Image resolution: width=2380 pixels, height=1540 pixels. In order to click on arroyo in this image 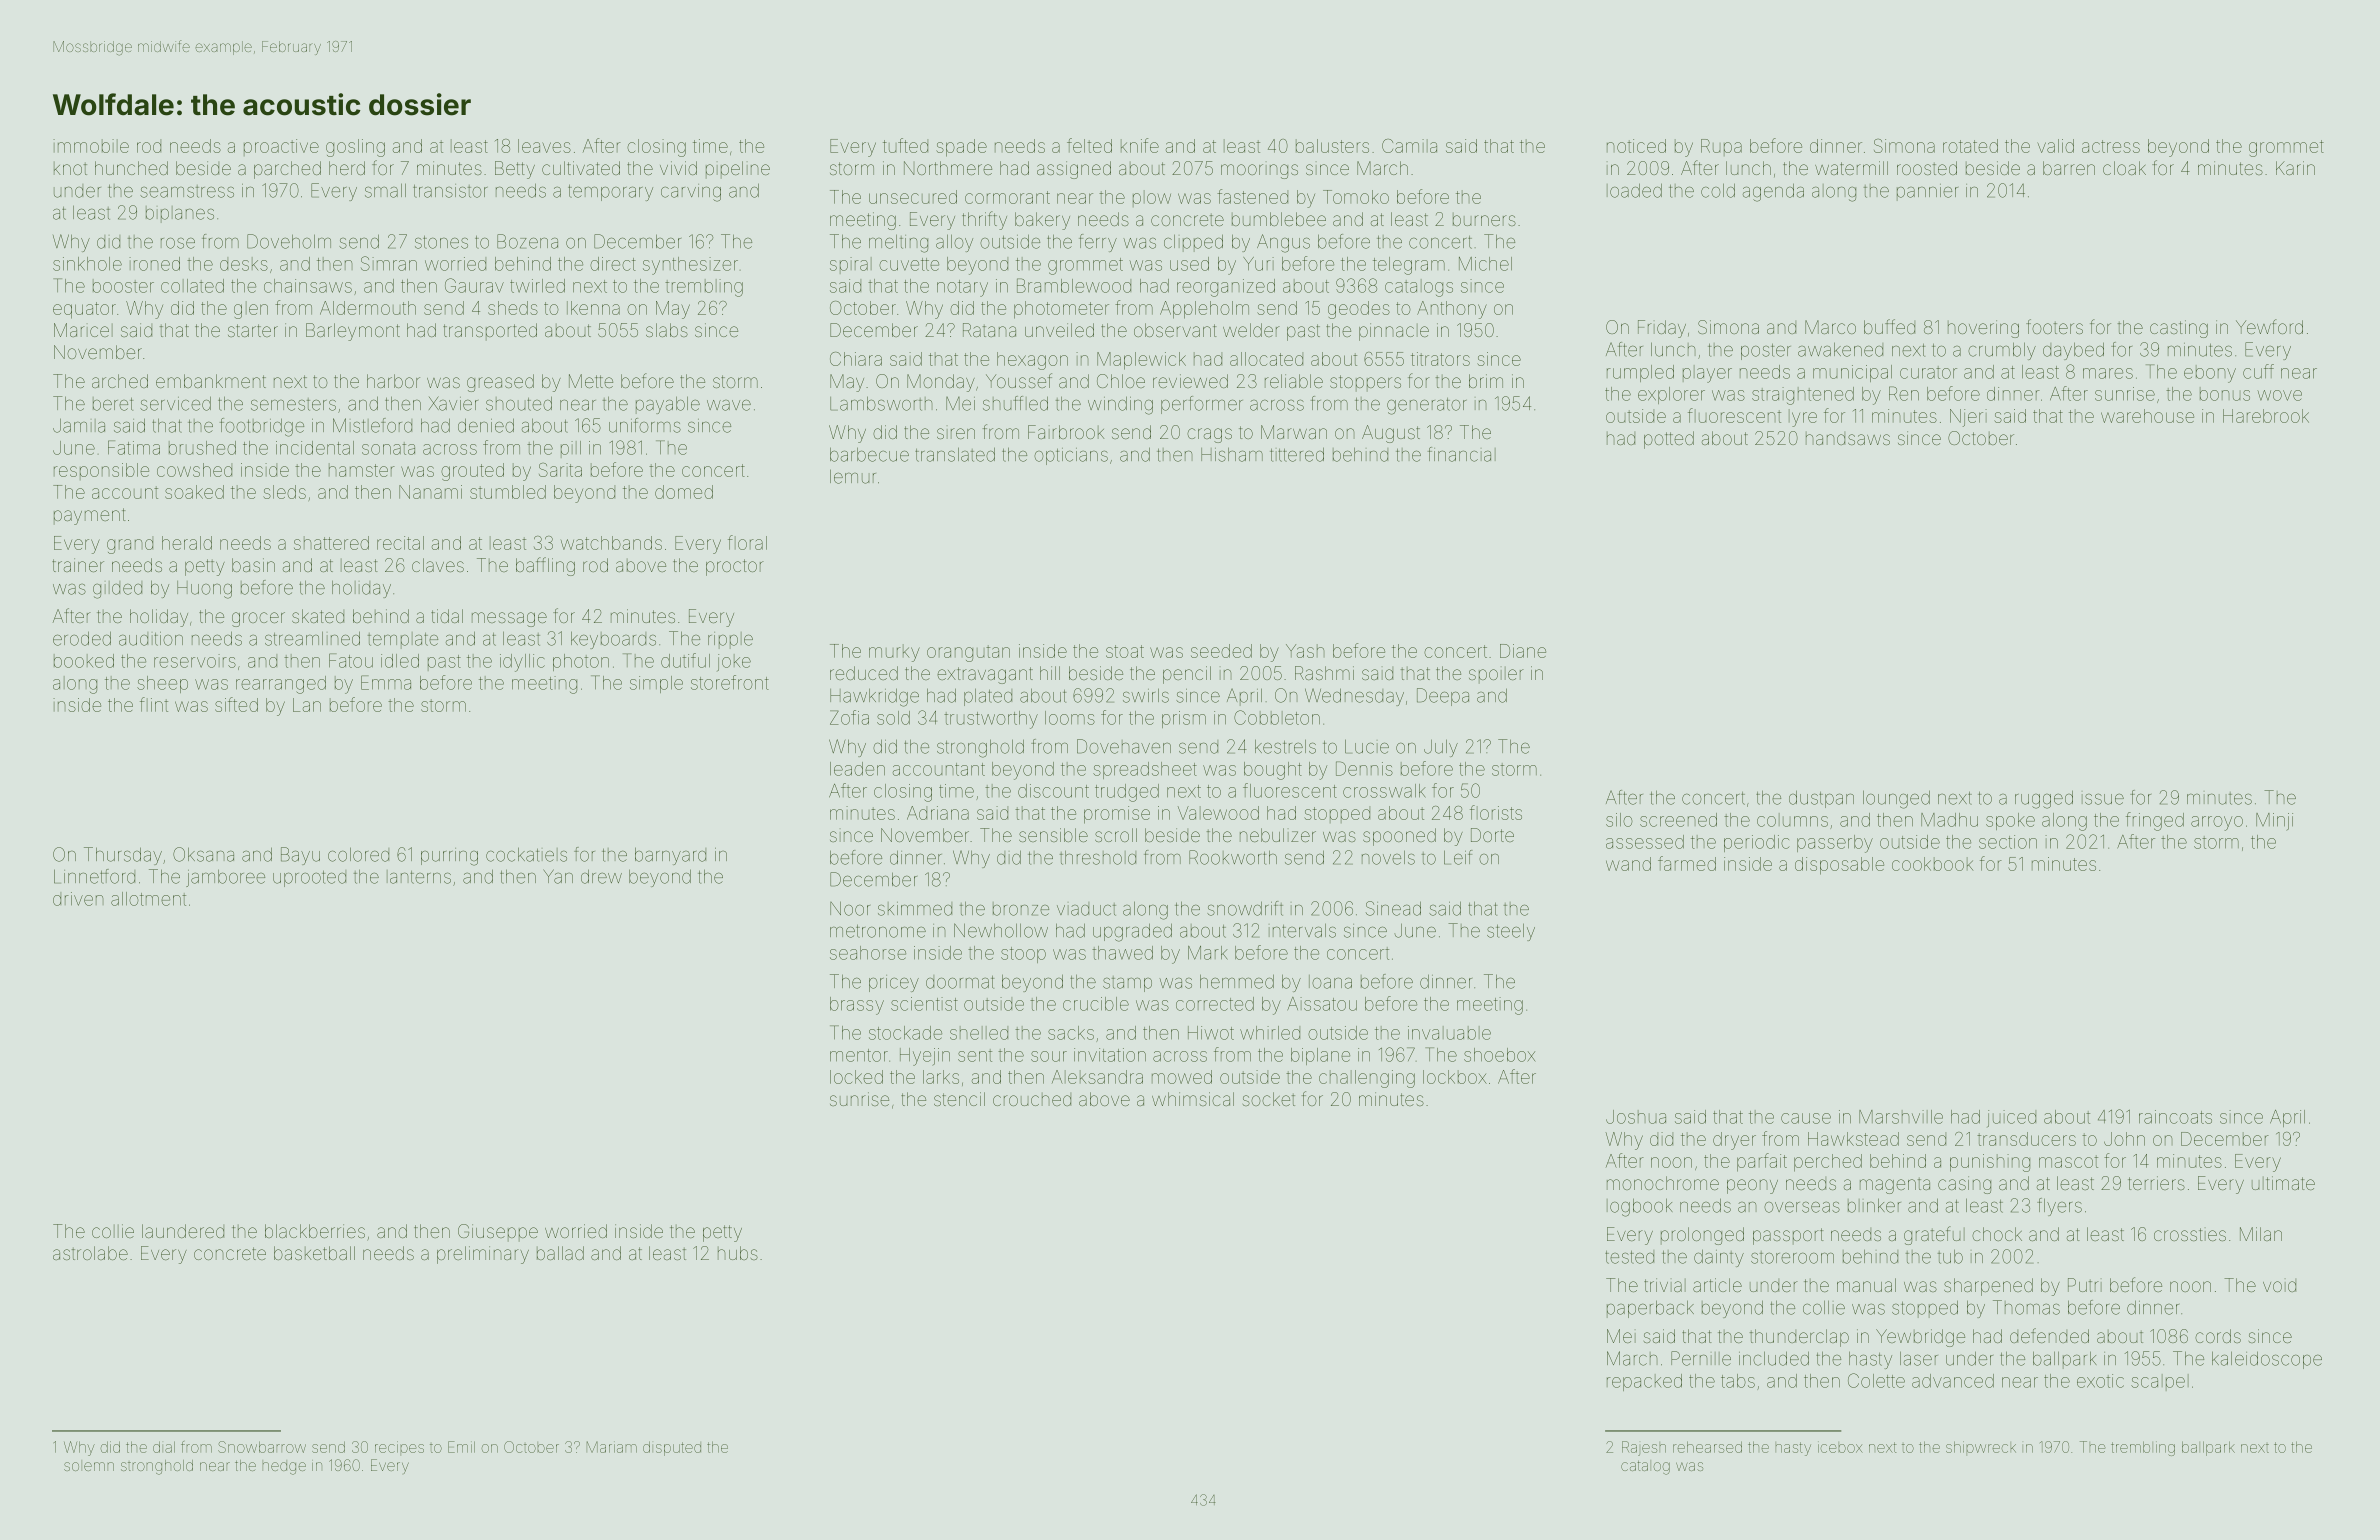, I will do `click(2217, 823)`.
